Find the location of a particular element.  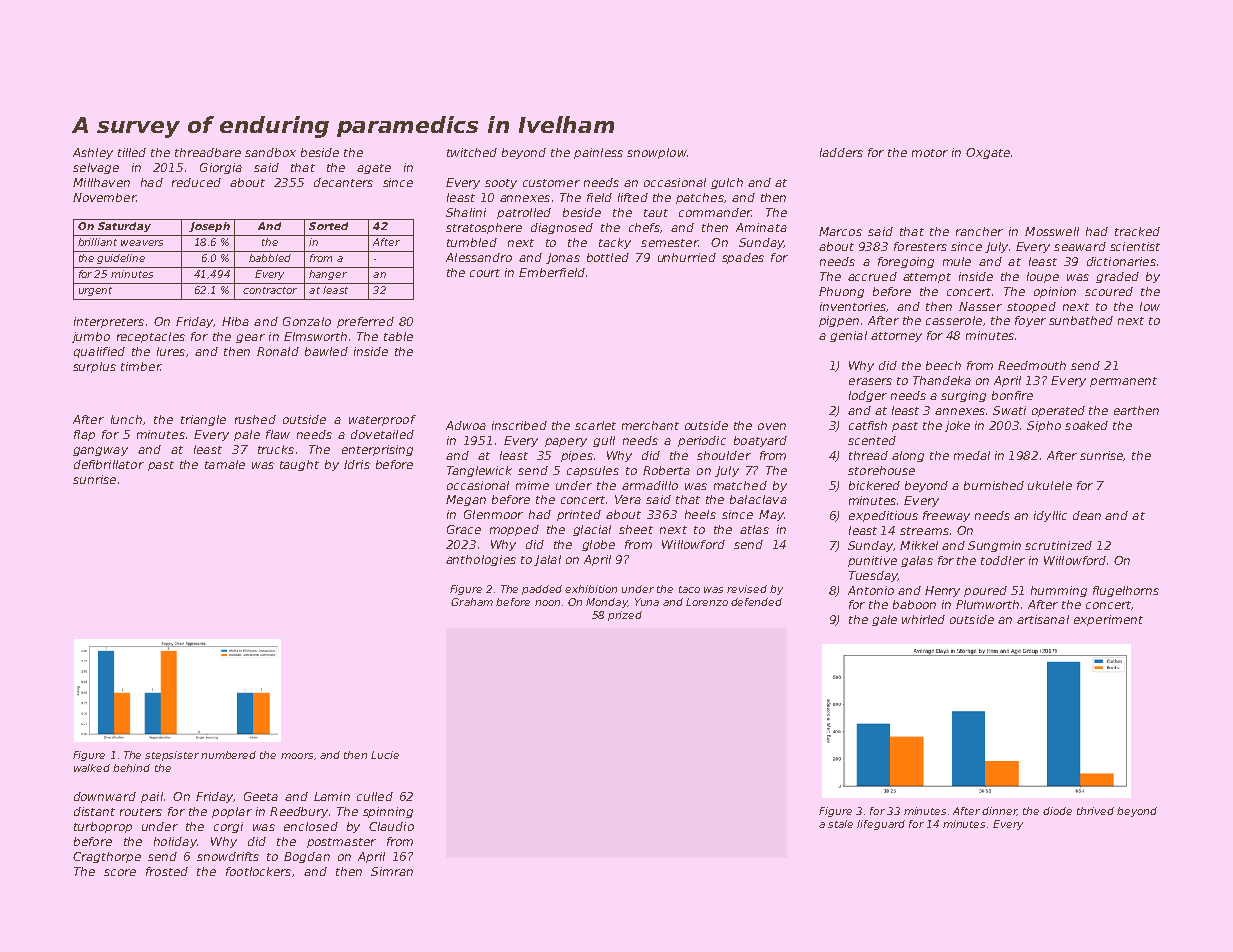

thrived is located at coordinates (1095, 811).
